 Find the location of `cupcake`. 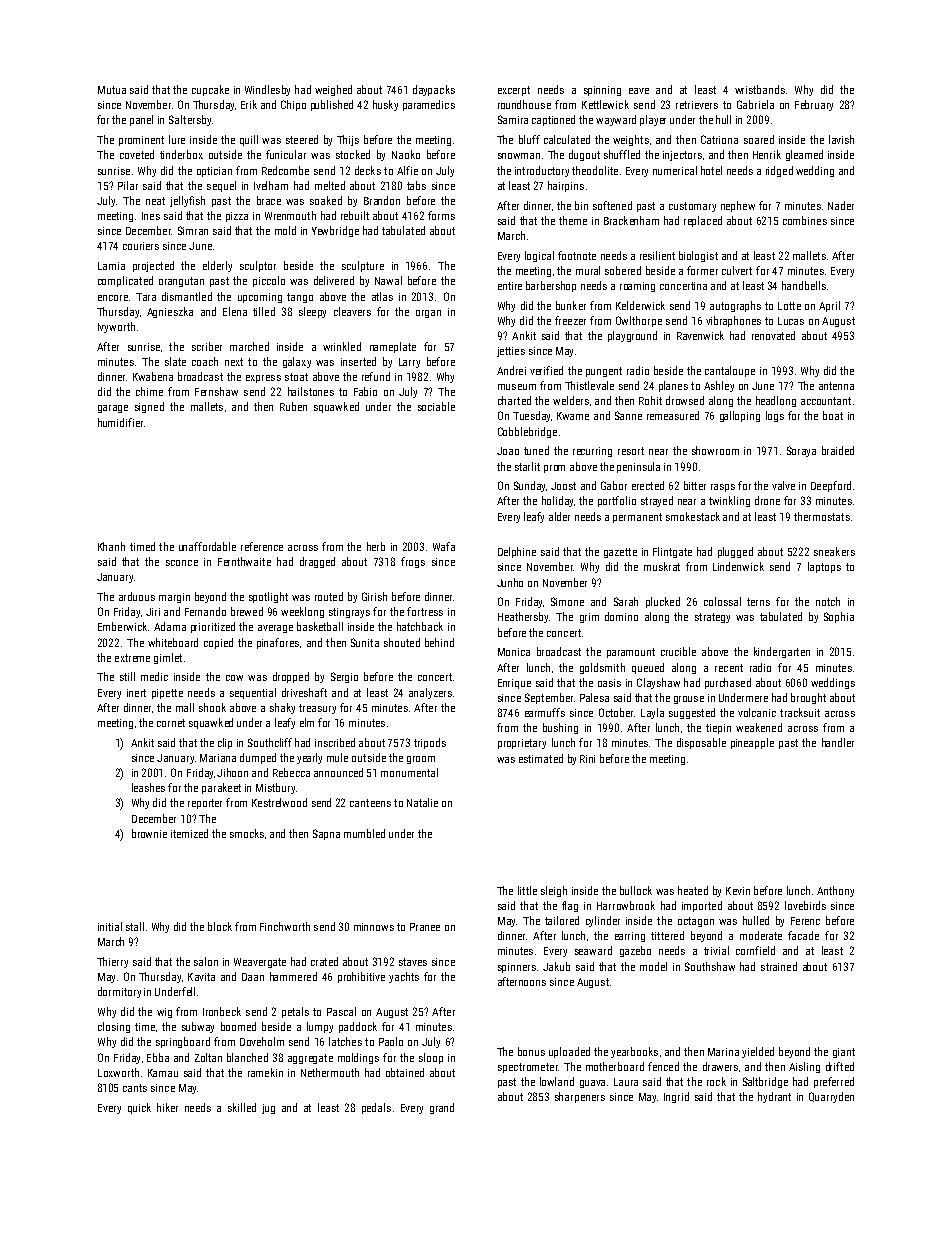

cupcake is located at coordinates (210, 90).
